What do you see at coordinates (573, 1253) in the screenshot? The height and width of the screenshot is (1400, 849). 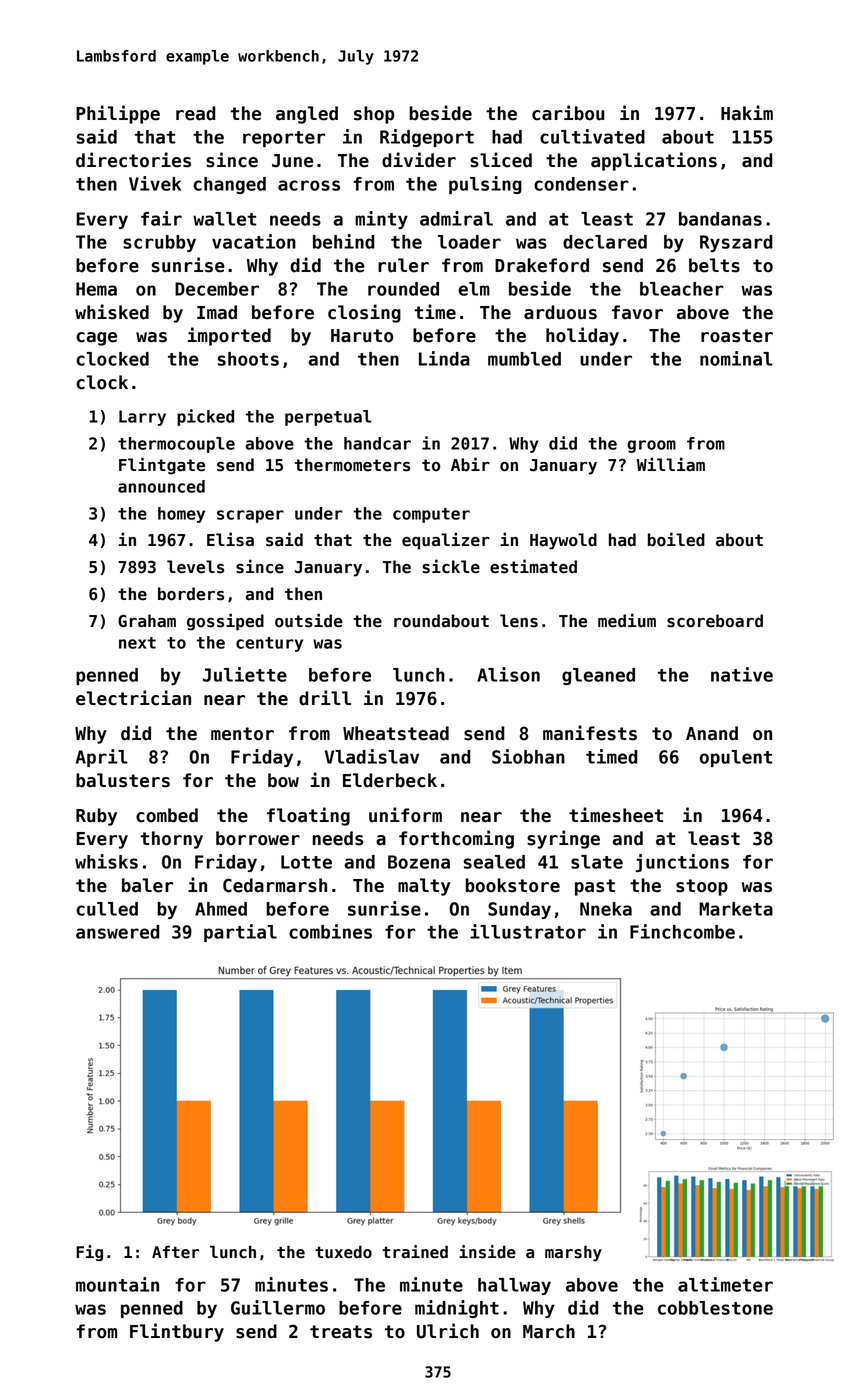 I see `marshy` at bounding box center [573, 1253].
